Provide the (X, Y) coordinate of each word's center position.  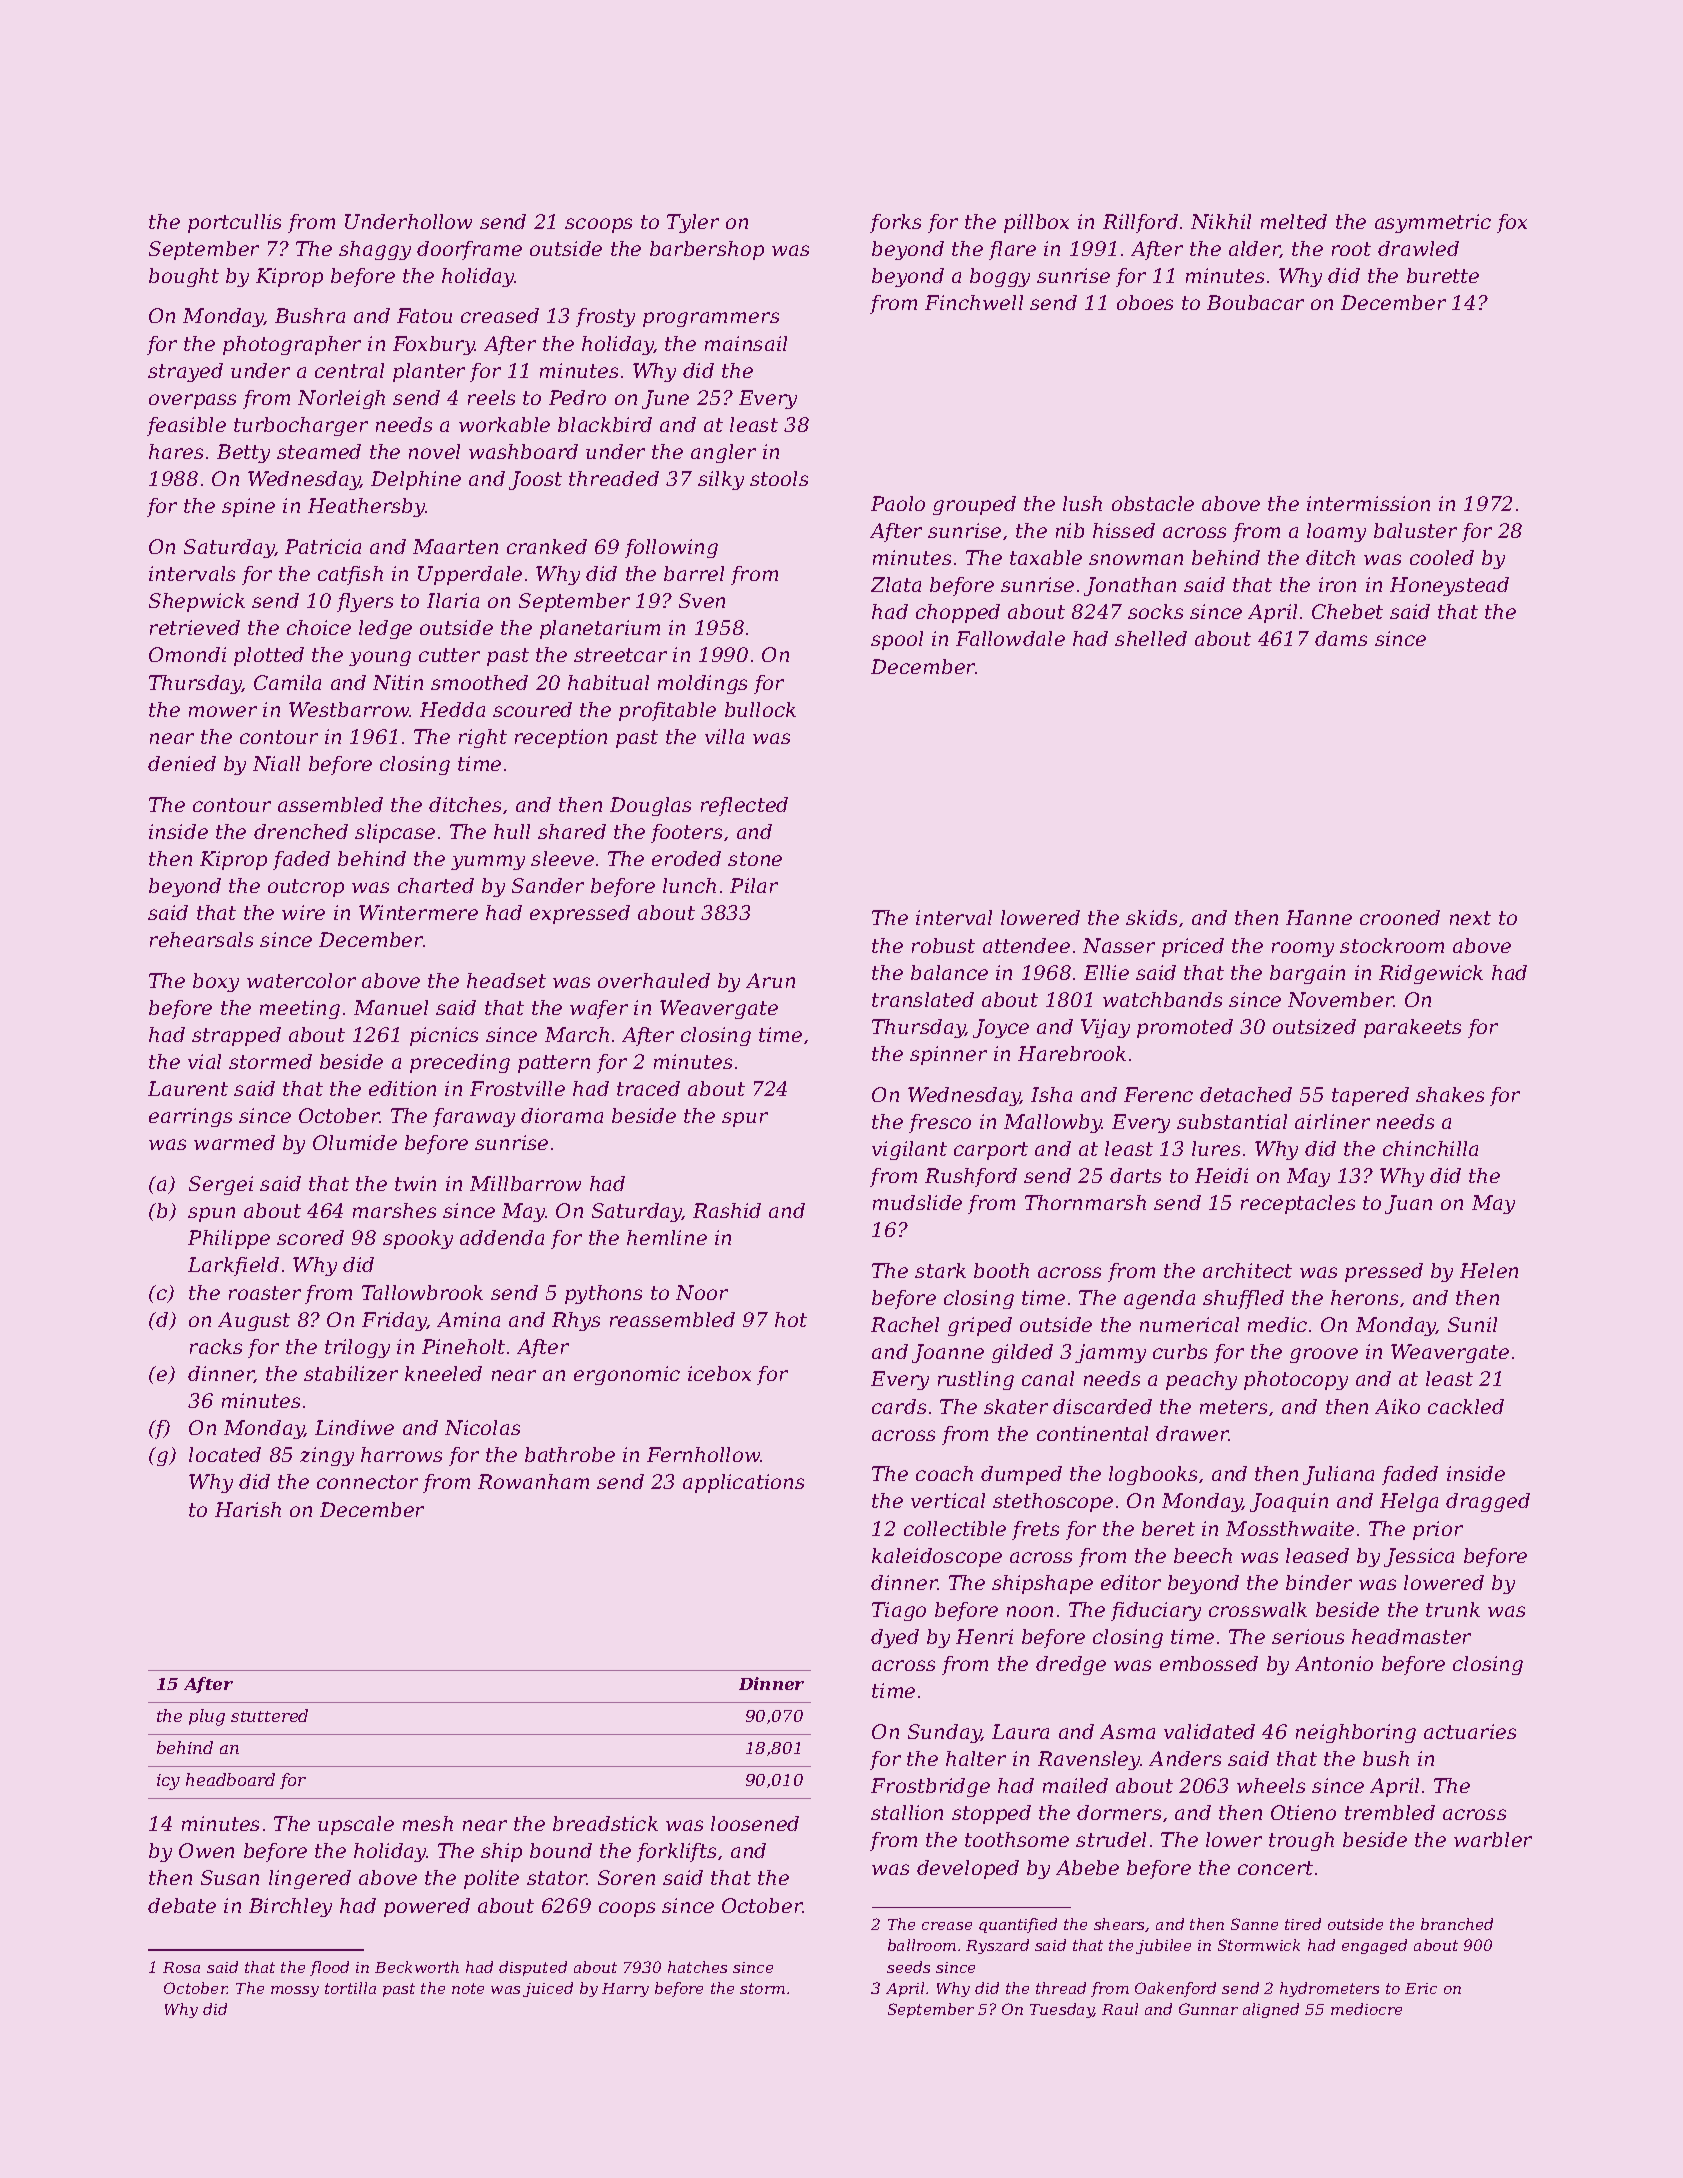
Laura (1020, 1731)
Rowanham (533, 1481)
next (1470, 918)
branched (1457, 1924)
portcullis (234, 223)
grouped (974, 505)
